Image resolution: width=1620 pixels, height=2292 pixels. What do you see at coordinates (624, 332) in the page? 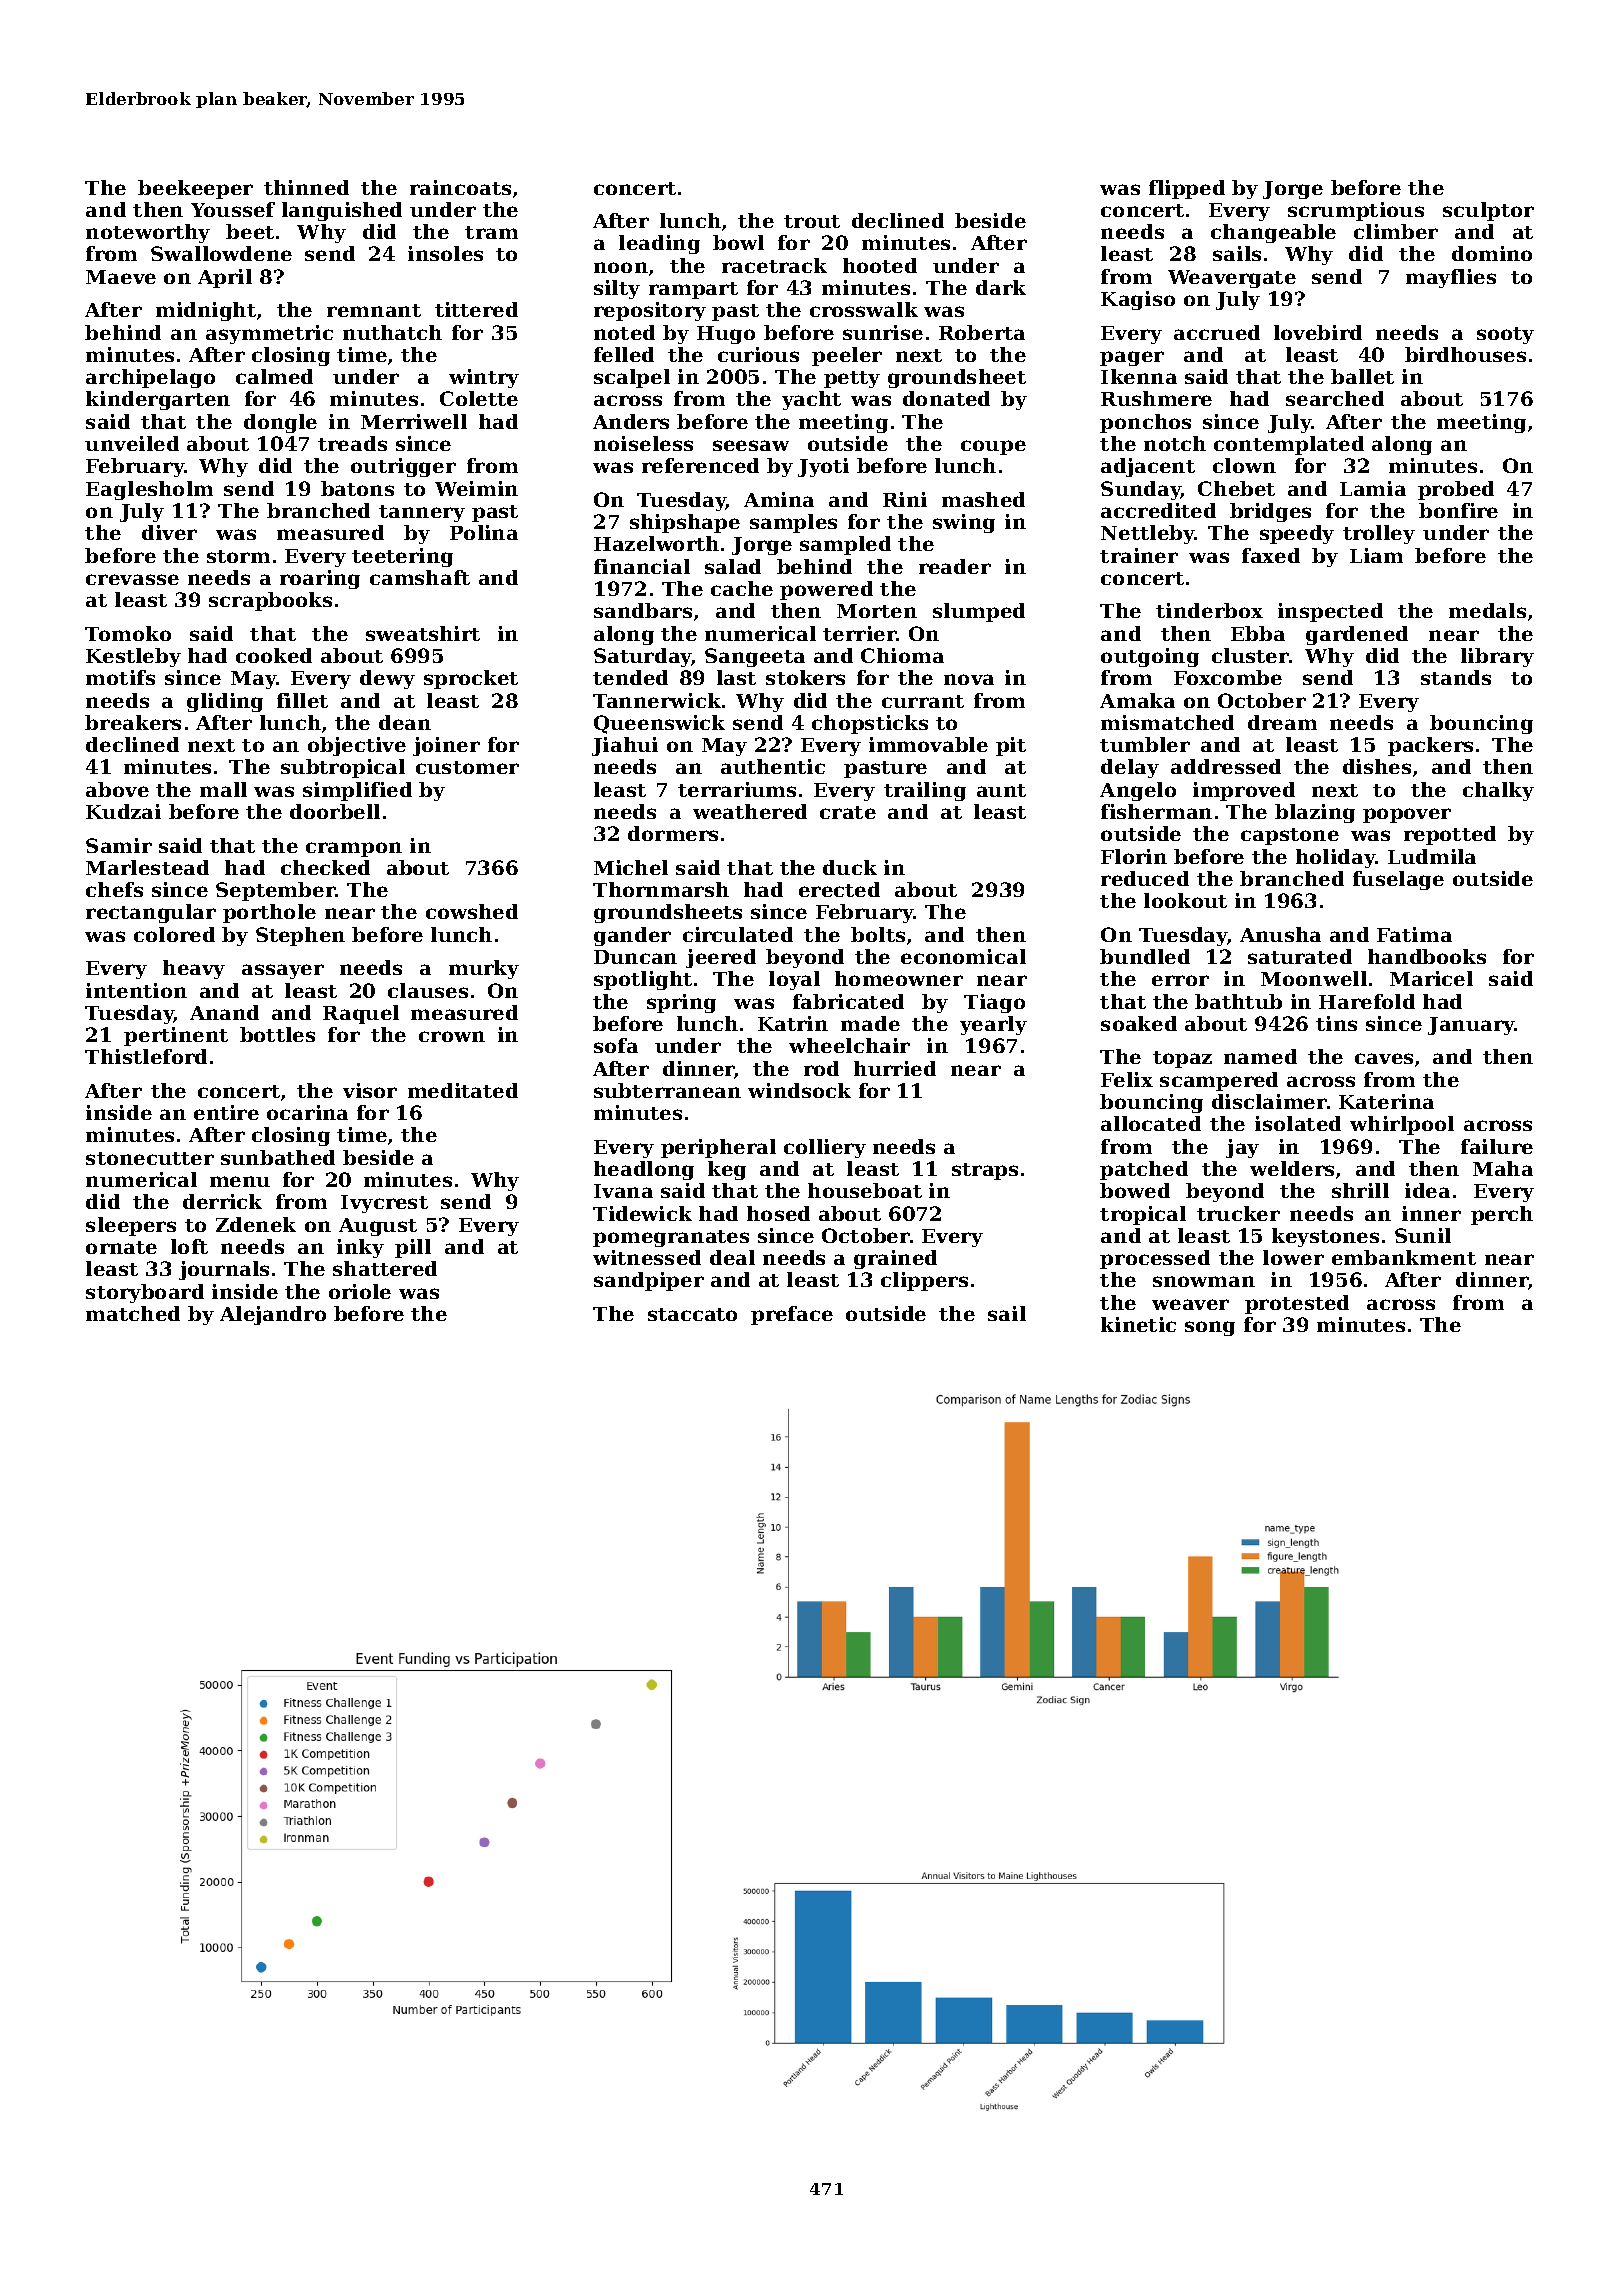
I see `noted` at bounding box center [624, 332].
